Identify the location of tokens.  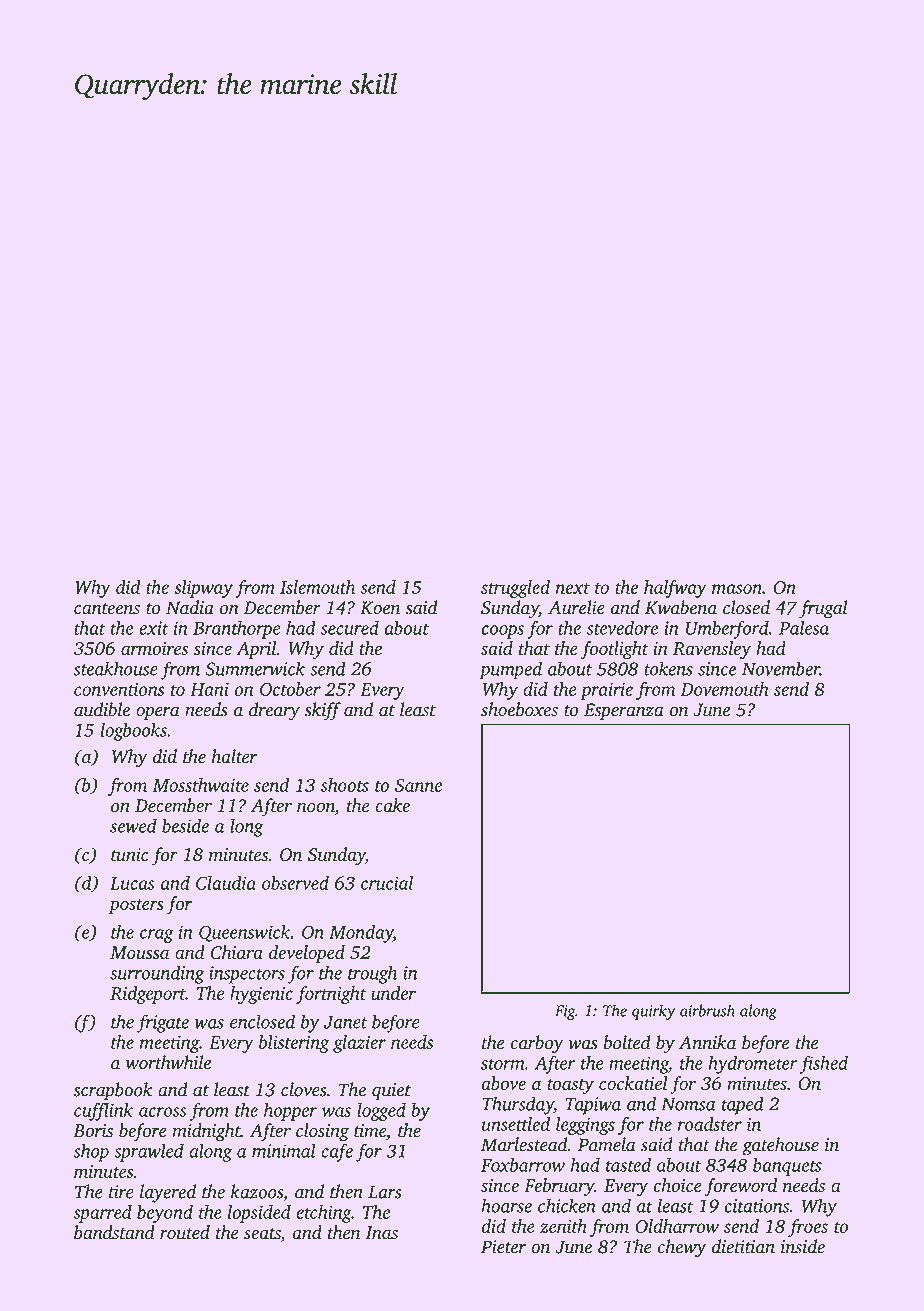
(668, 668).
